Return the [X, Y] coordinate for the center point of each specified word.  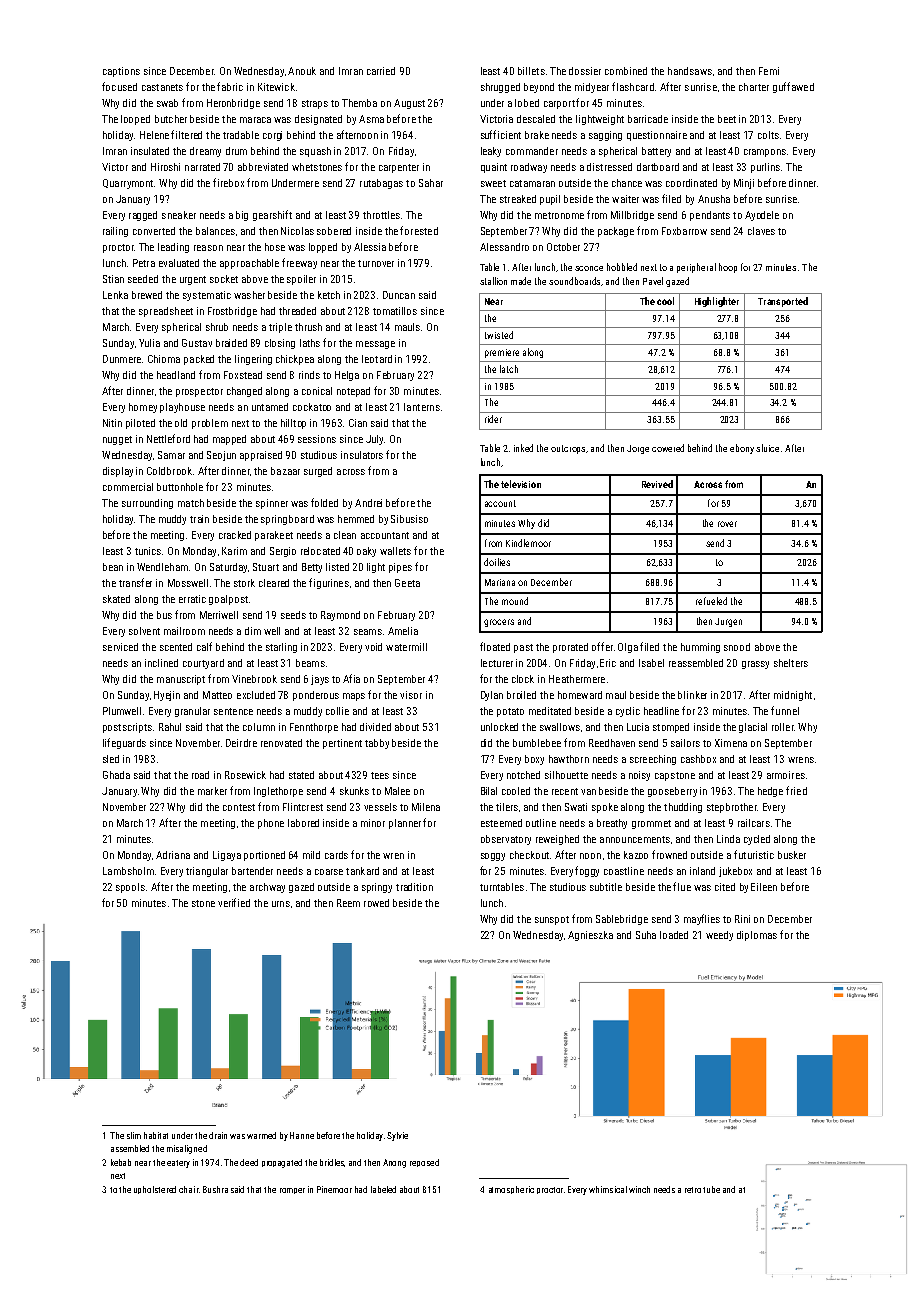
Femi [769, 71]
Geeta [407, 583]
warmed [261, 1135]
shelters [791, 663]
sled [111, 759]
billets [531, 71]
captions [121, 72]
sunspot [552, 920]
